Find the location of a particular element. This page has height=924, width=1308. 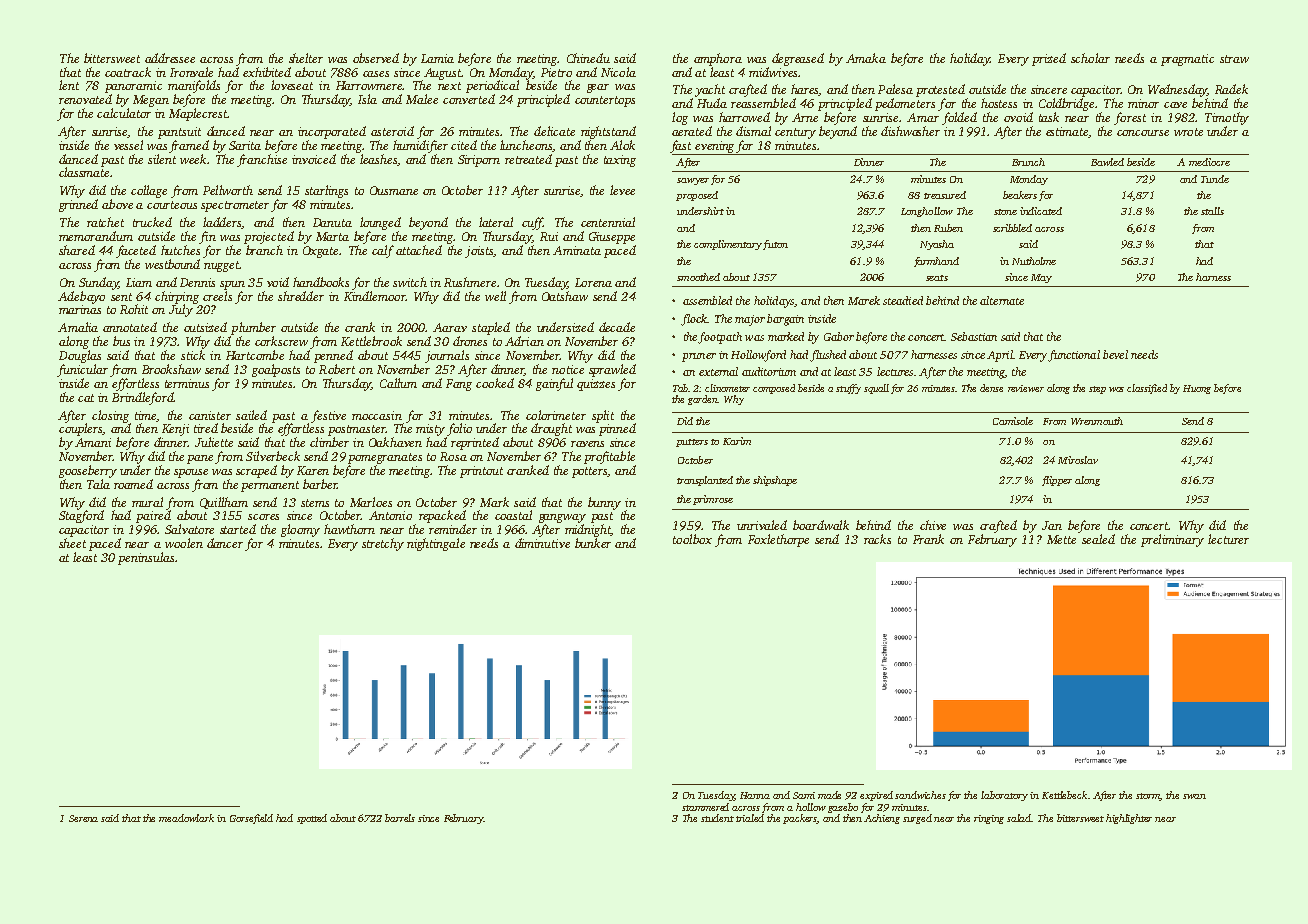

Serena is located at coordinates (83, 818).
